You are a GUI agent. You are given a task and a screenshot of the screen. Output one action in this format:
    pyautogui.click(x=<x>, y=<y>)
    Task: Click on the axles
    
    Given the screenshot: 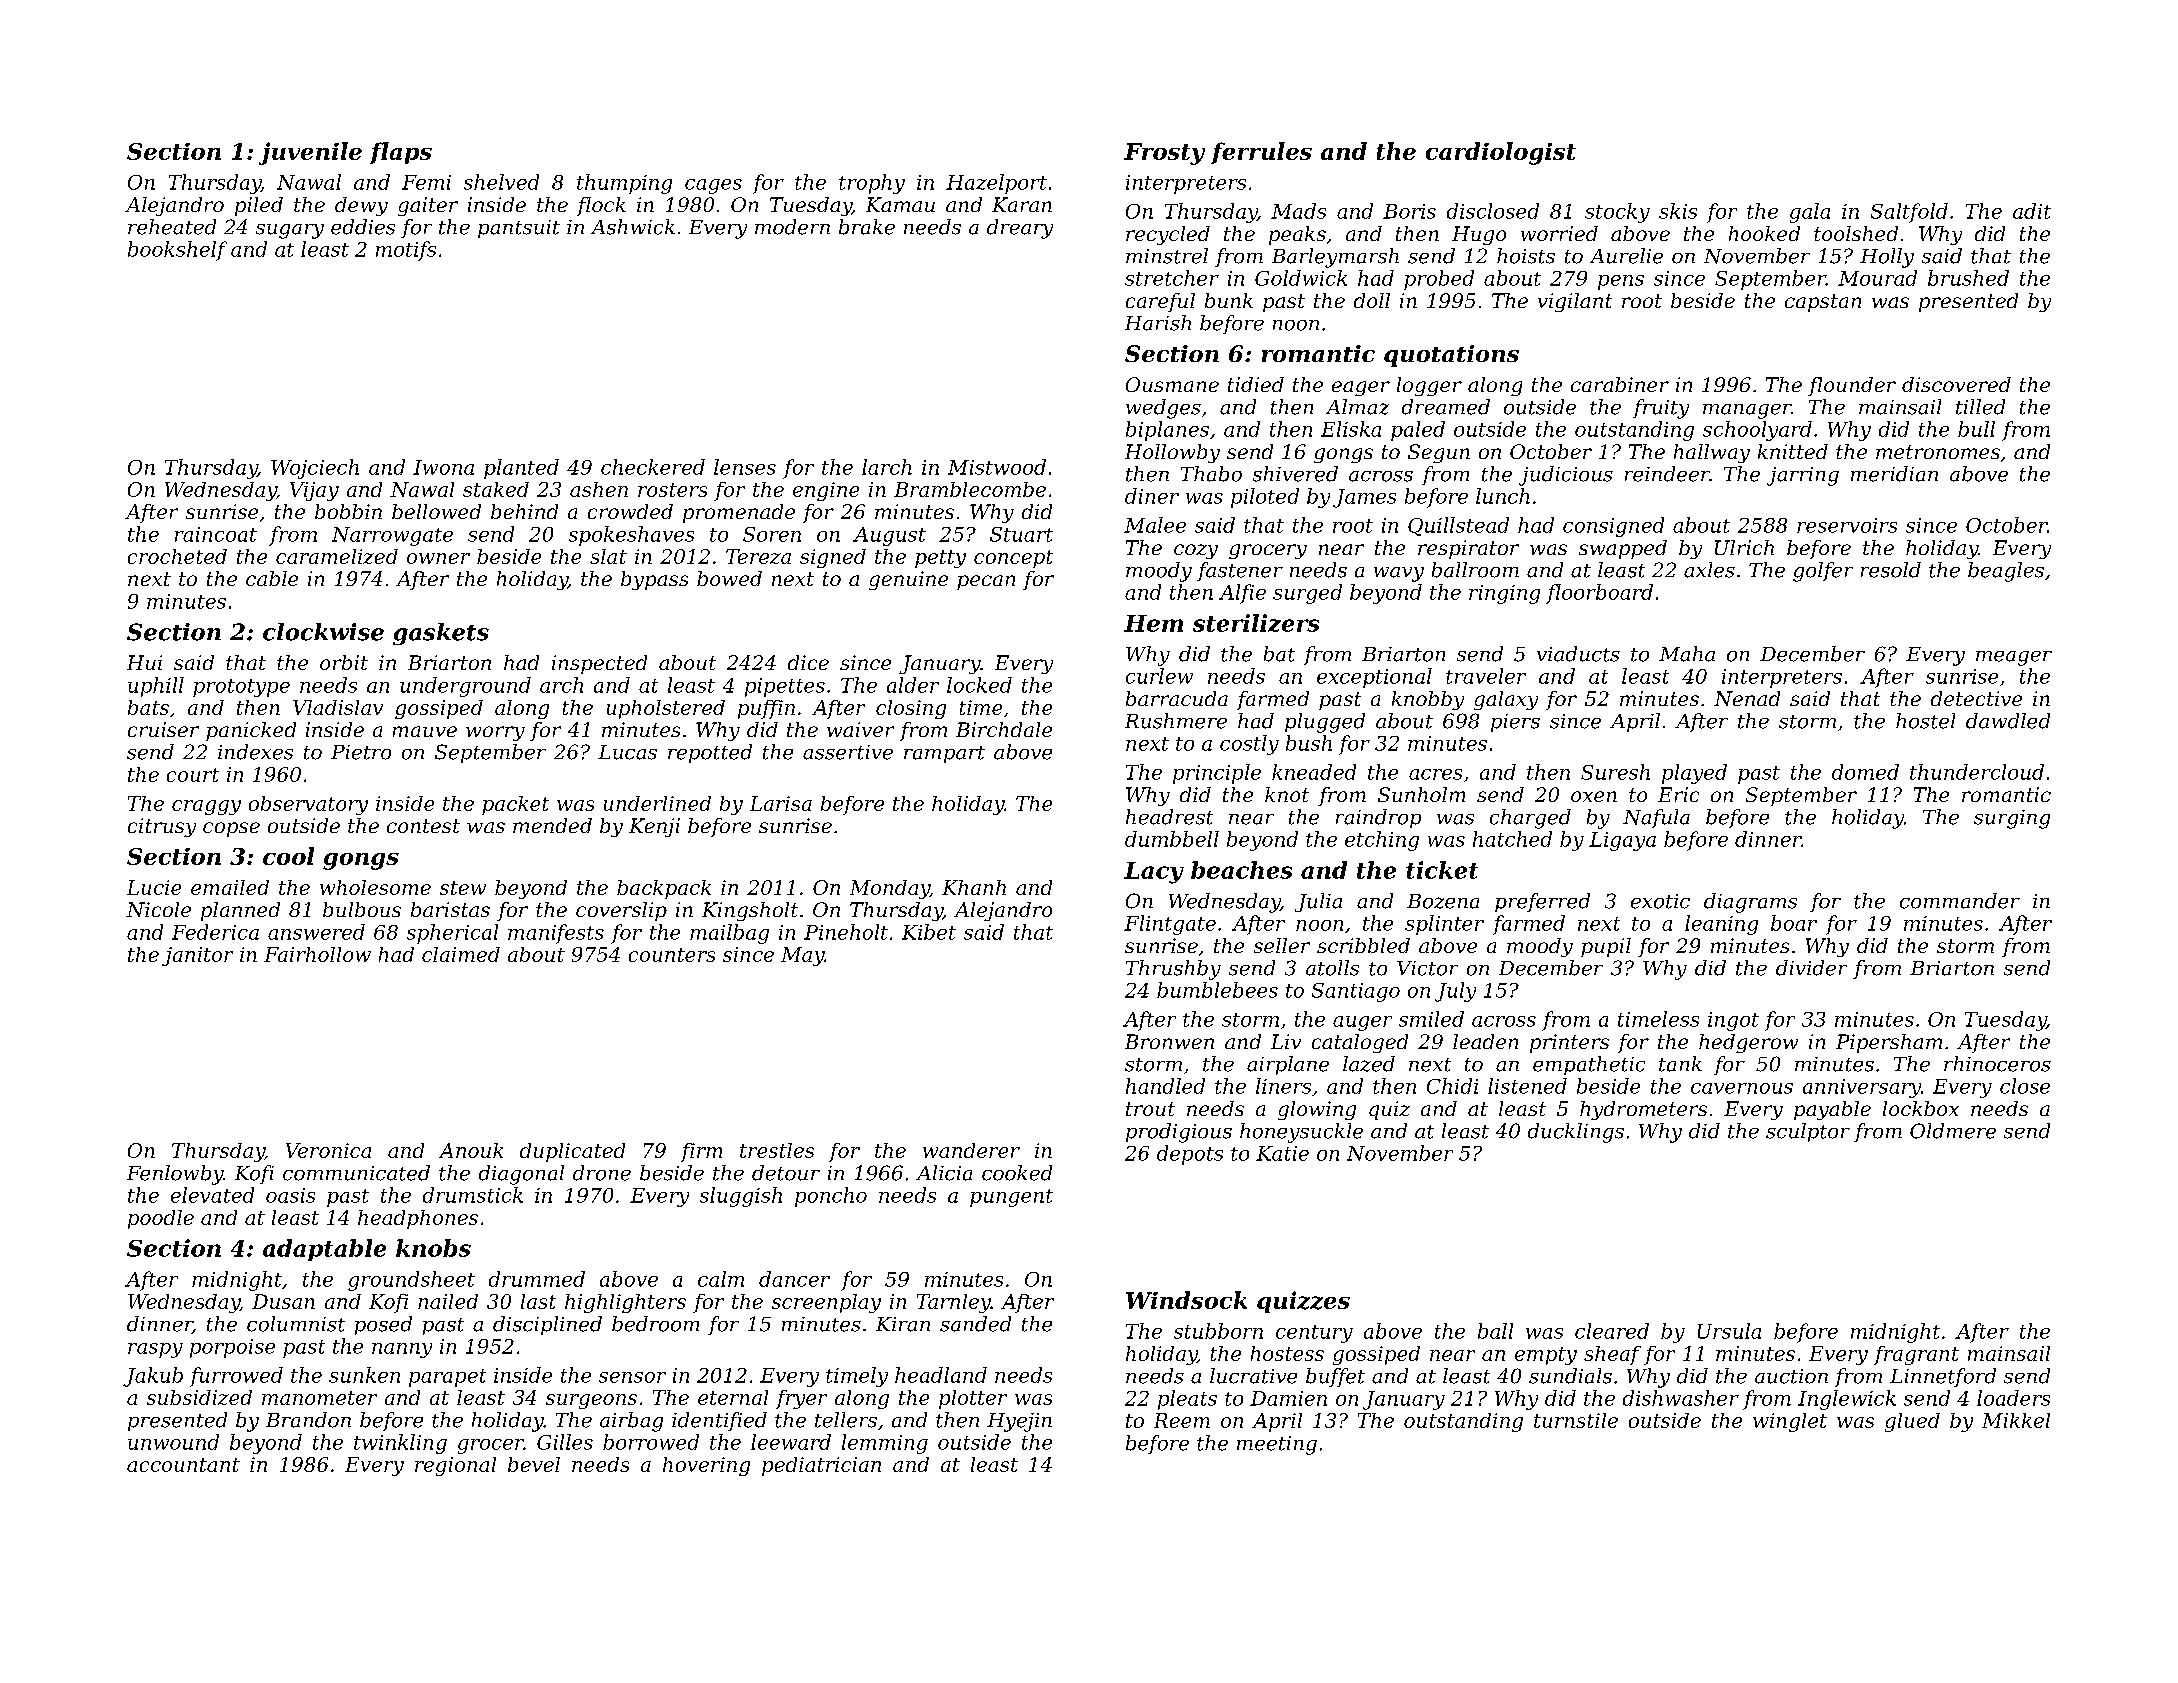 What is the action you would take?
    pyautogui.click(x=1709, y=570)
